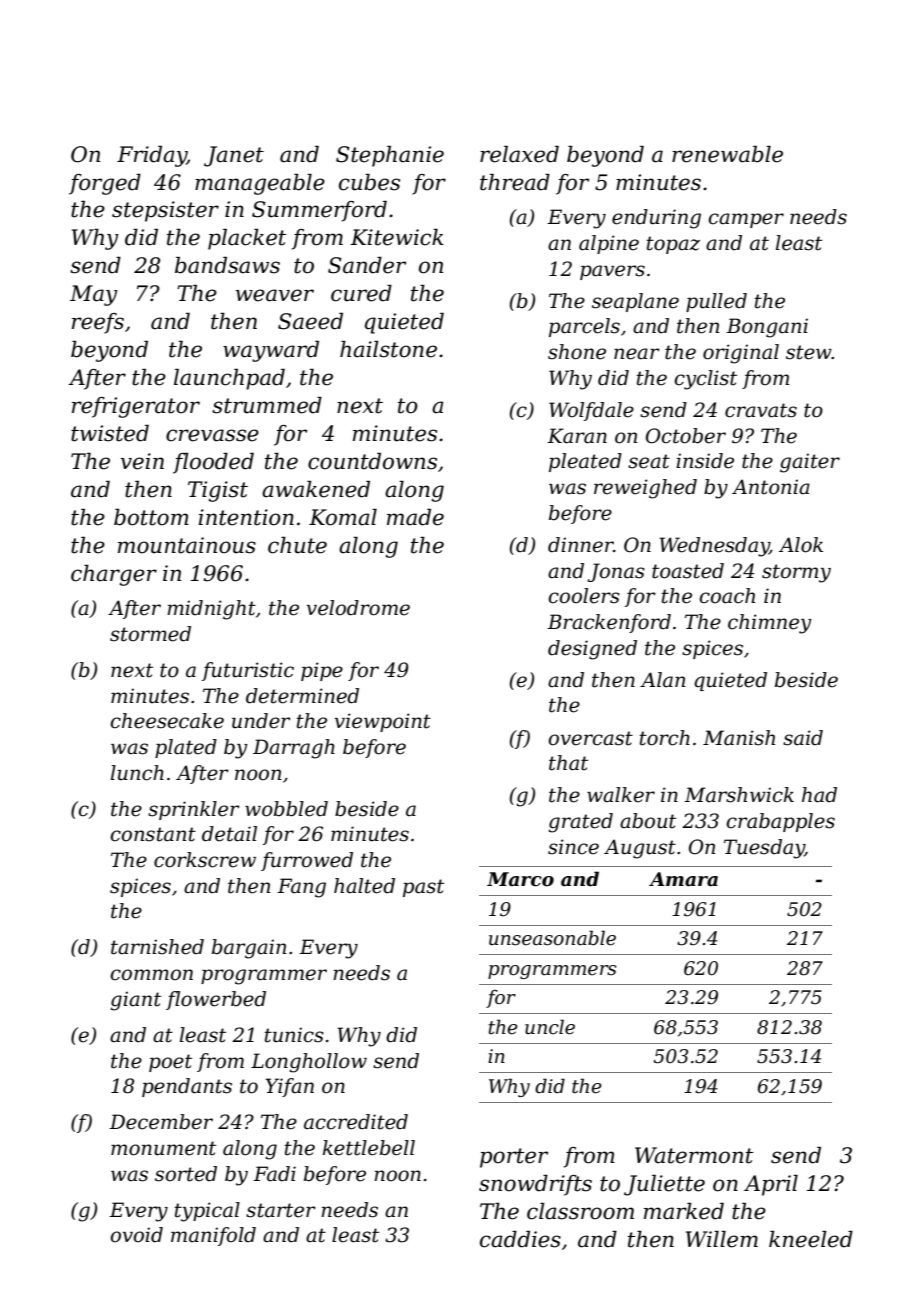 The image size is (924, 1314). I want to click on chute, so click(297, 545).
